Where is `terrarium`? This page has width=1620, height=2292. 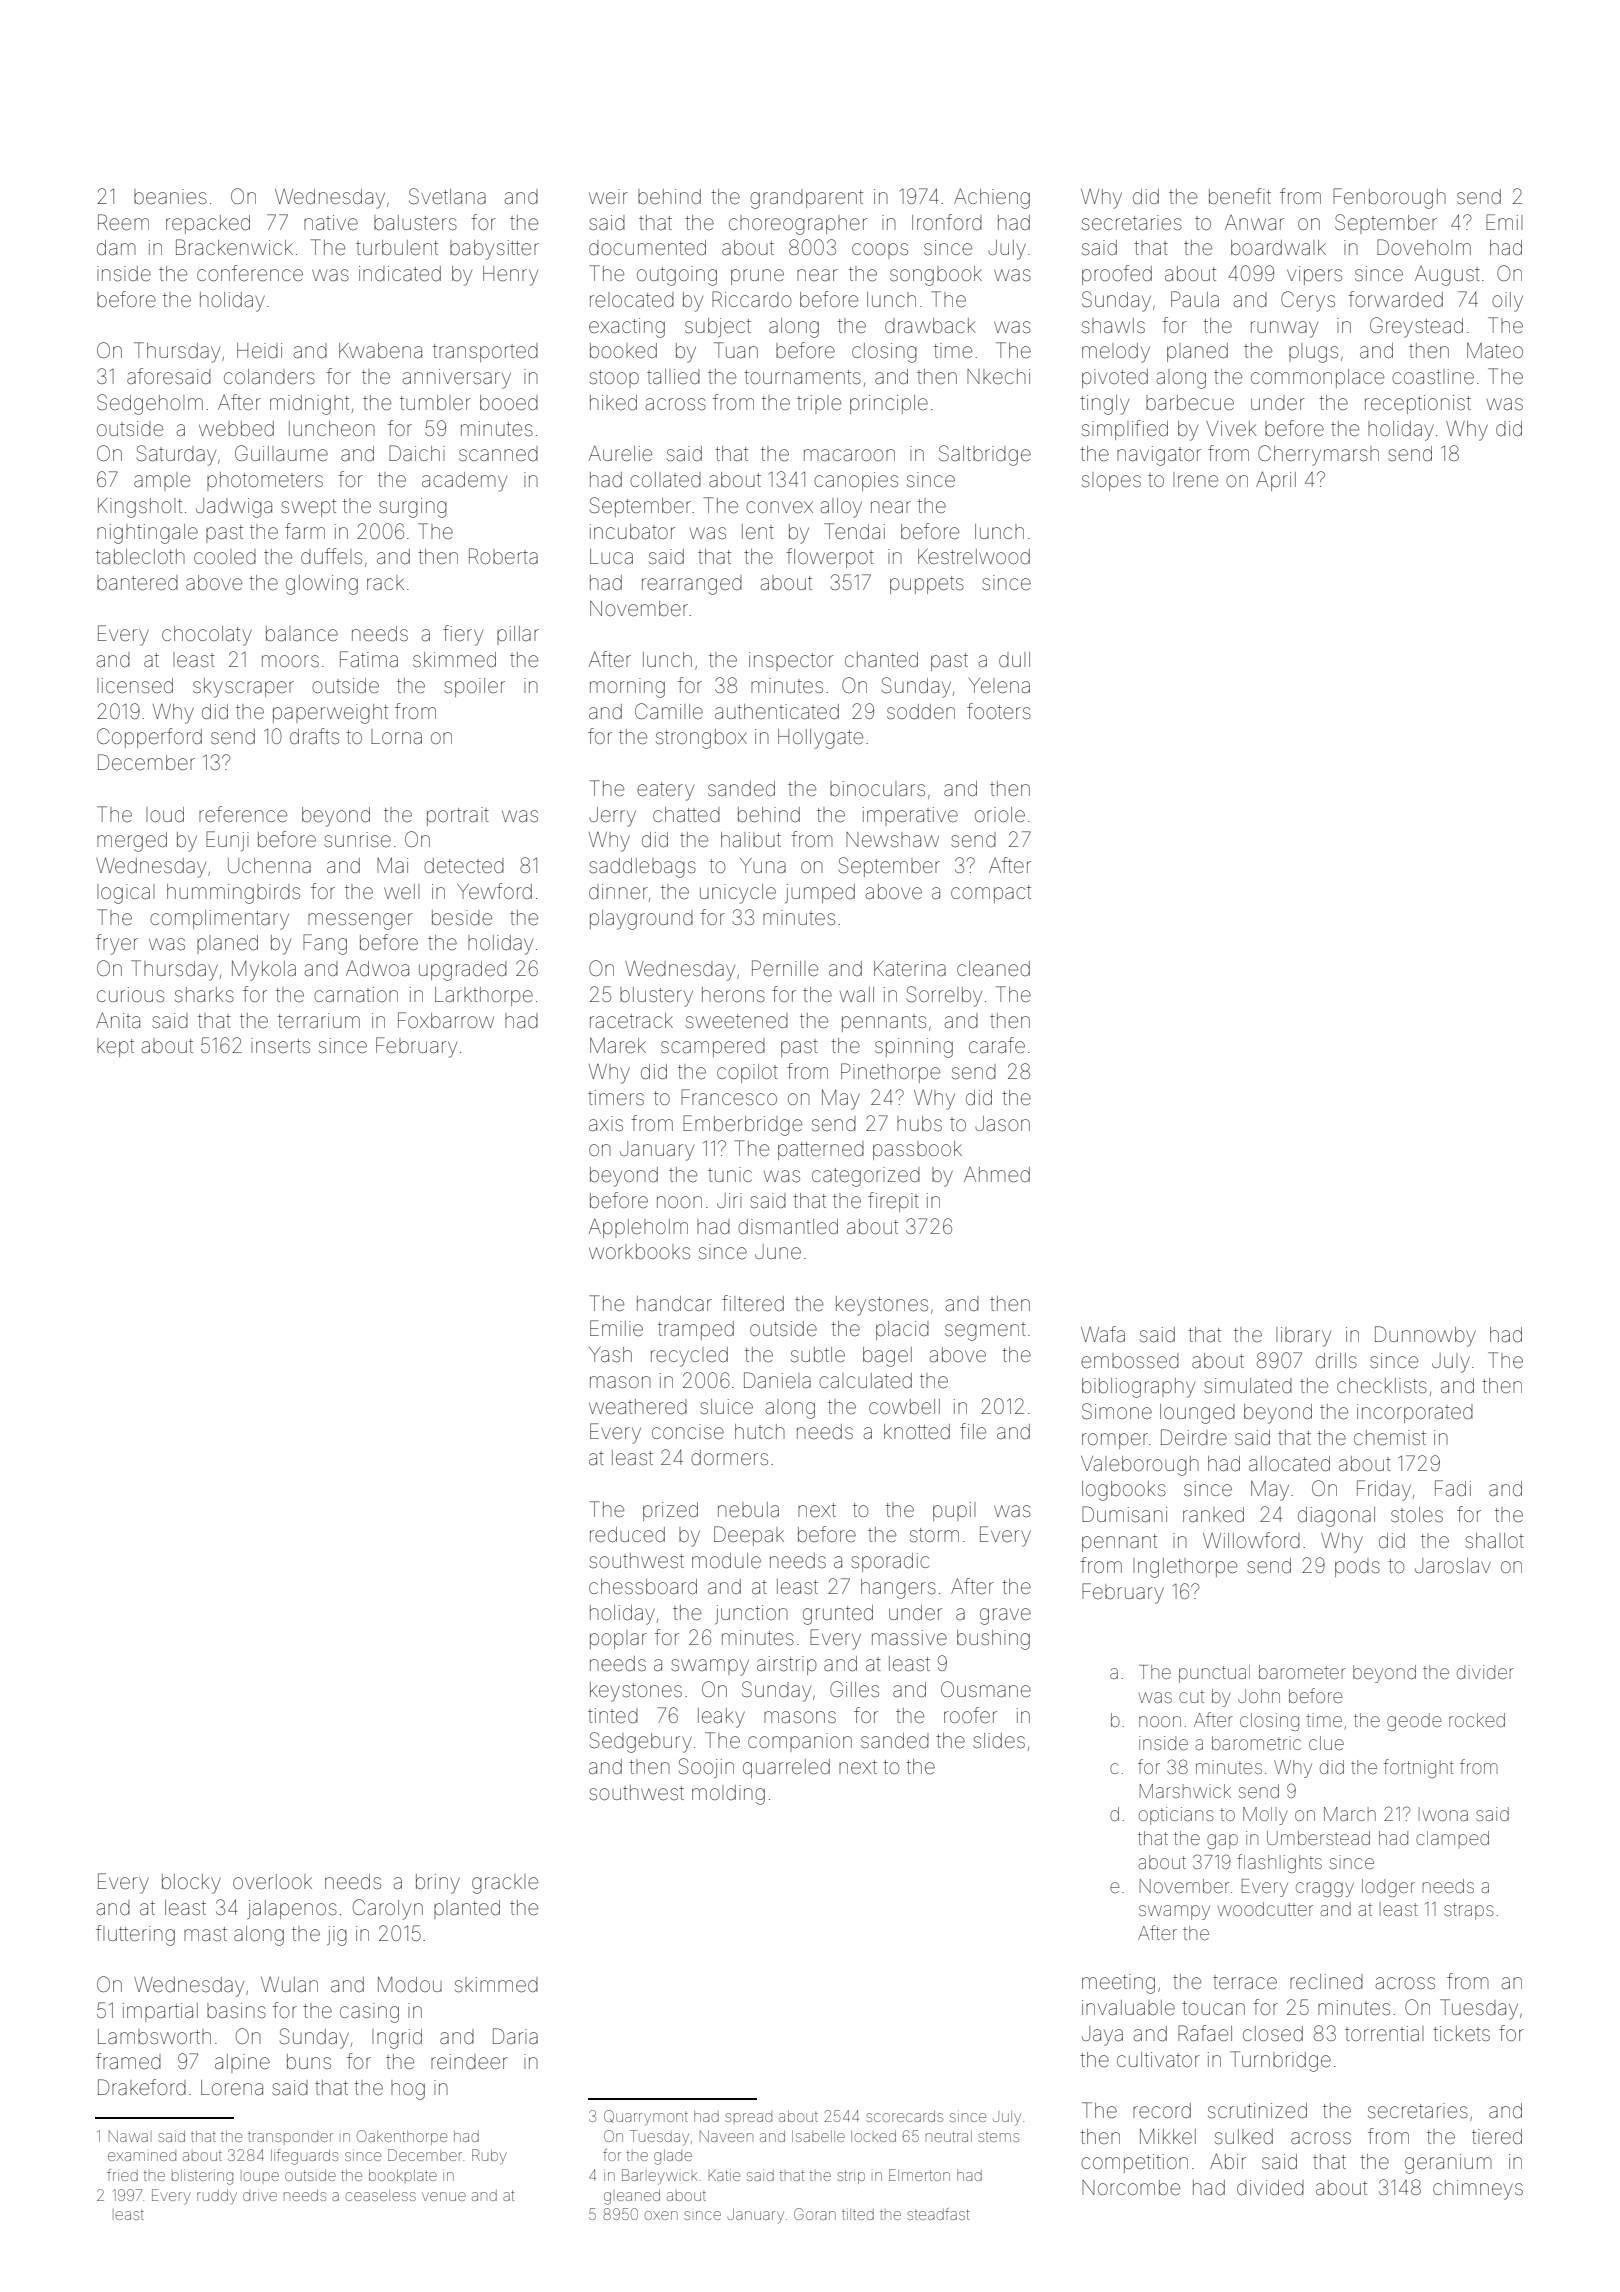 terrarium is located at coordinates (319, 1020).
